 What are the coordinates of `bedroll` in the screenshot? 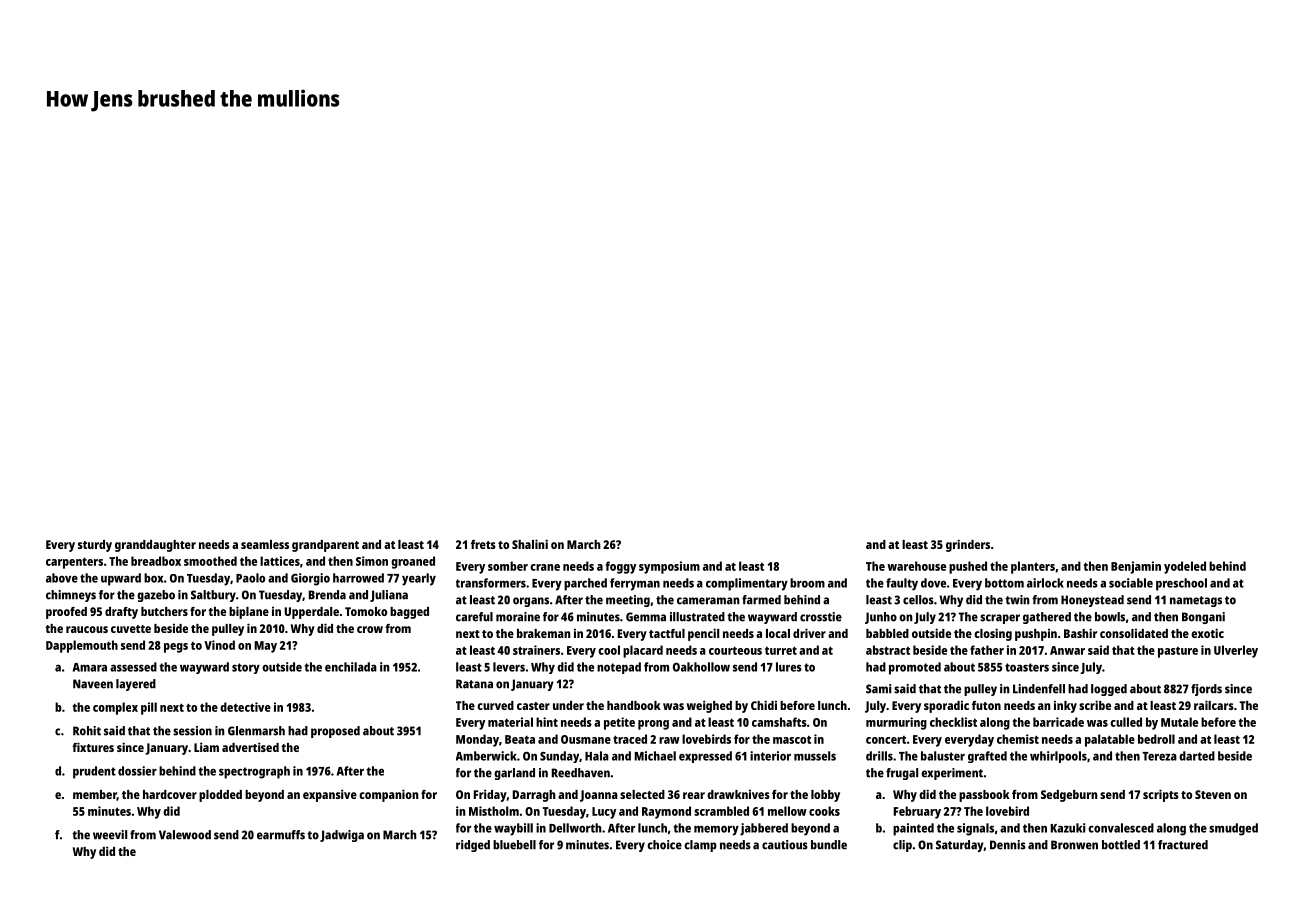 It's located at (1156, 739).
